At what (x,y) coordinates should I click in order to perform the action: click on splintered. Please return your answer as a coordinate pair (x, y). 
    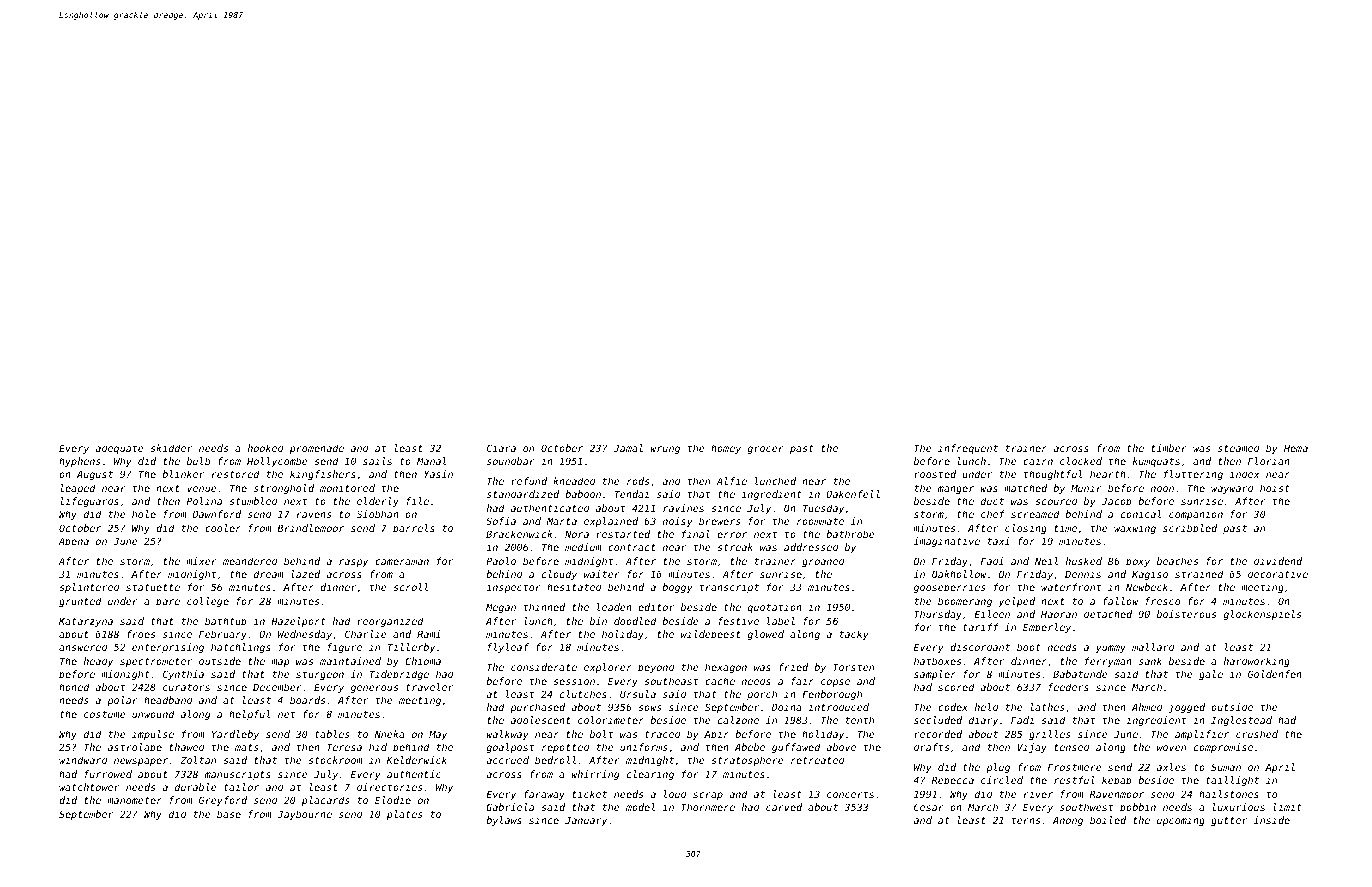
    Looking at the image, I should click on (89, 588).
